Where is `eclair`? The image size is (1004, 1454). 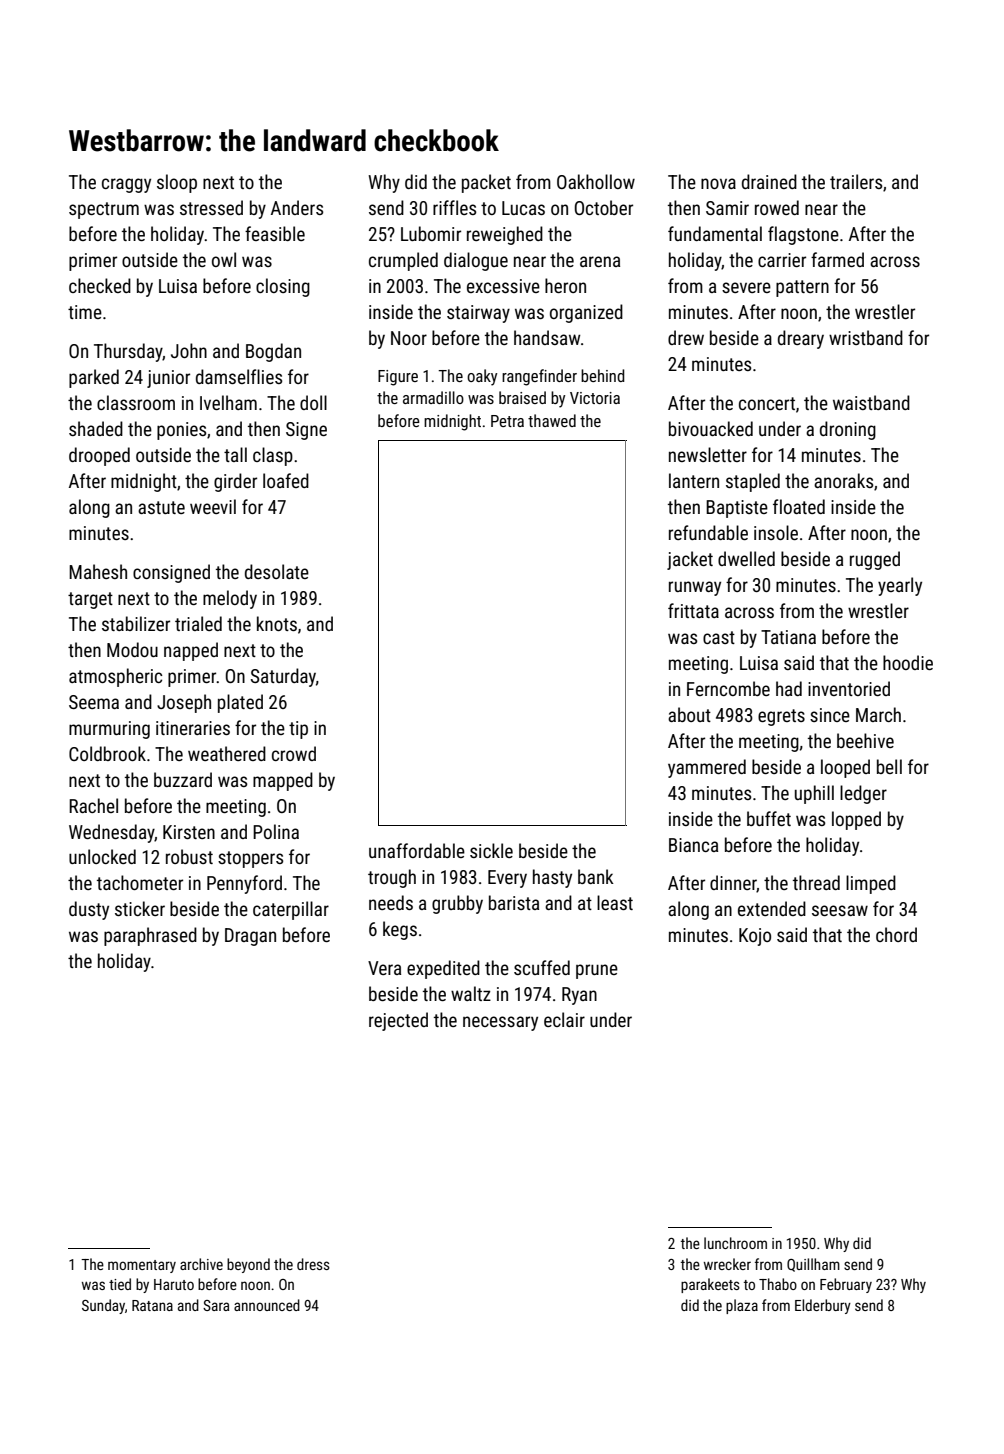
eclair is located at coordinates (564, 1019).
